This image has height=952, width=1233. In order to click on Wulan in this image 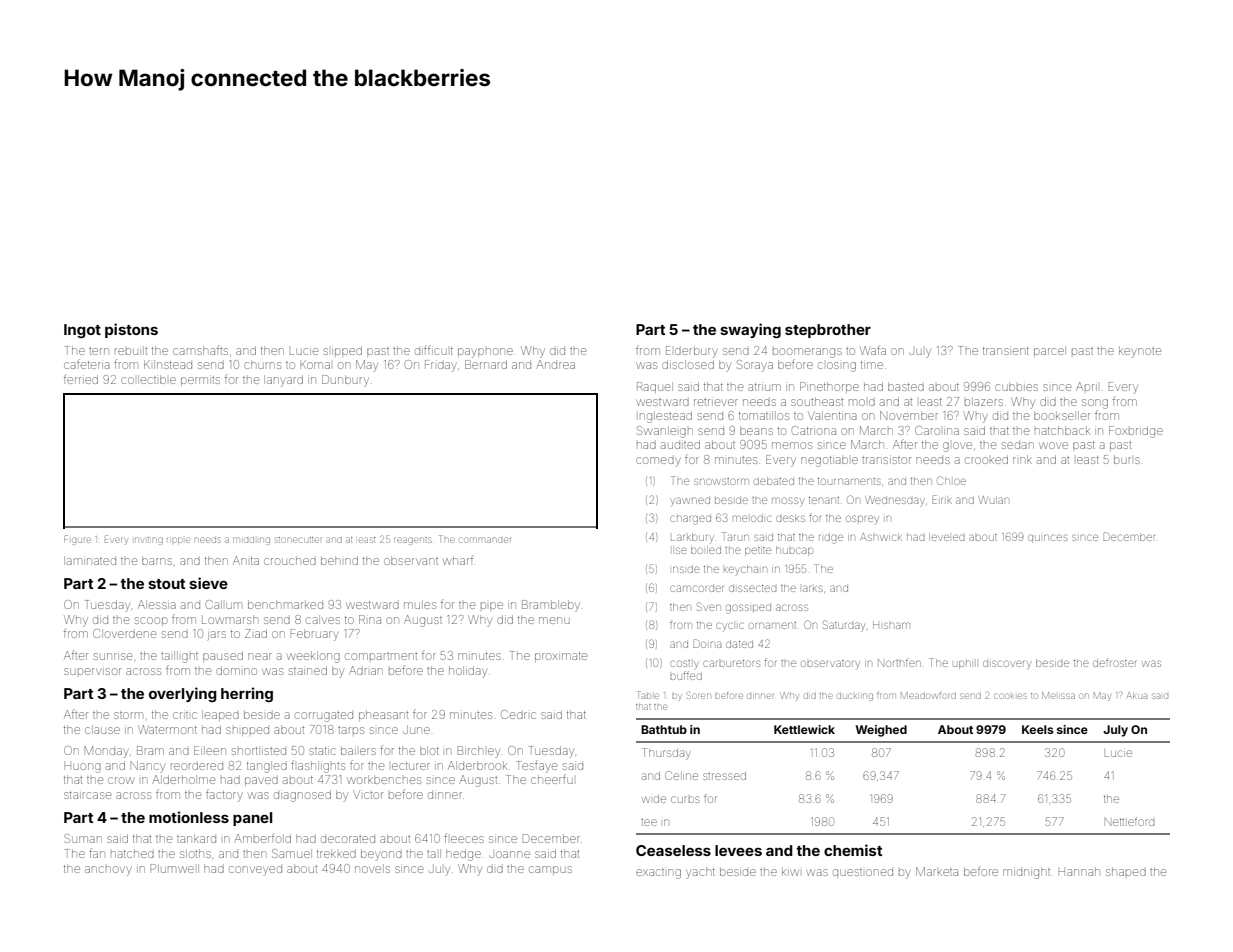, I will do `click(994, 500)`.
